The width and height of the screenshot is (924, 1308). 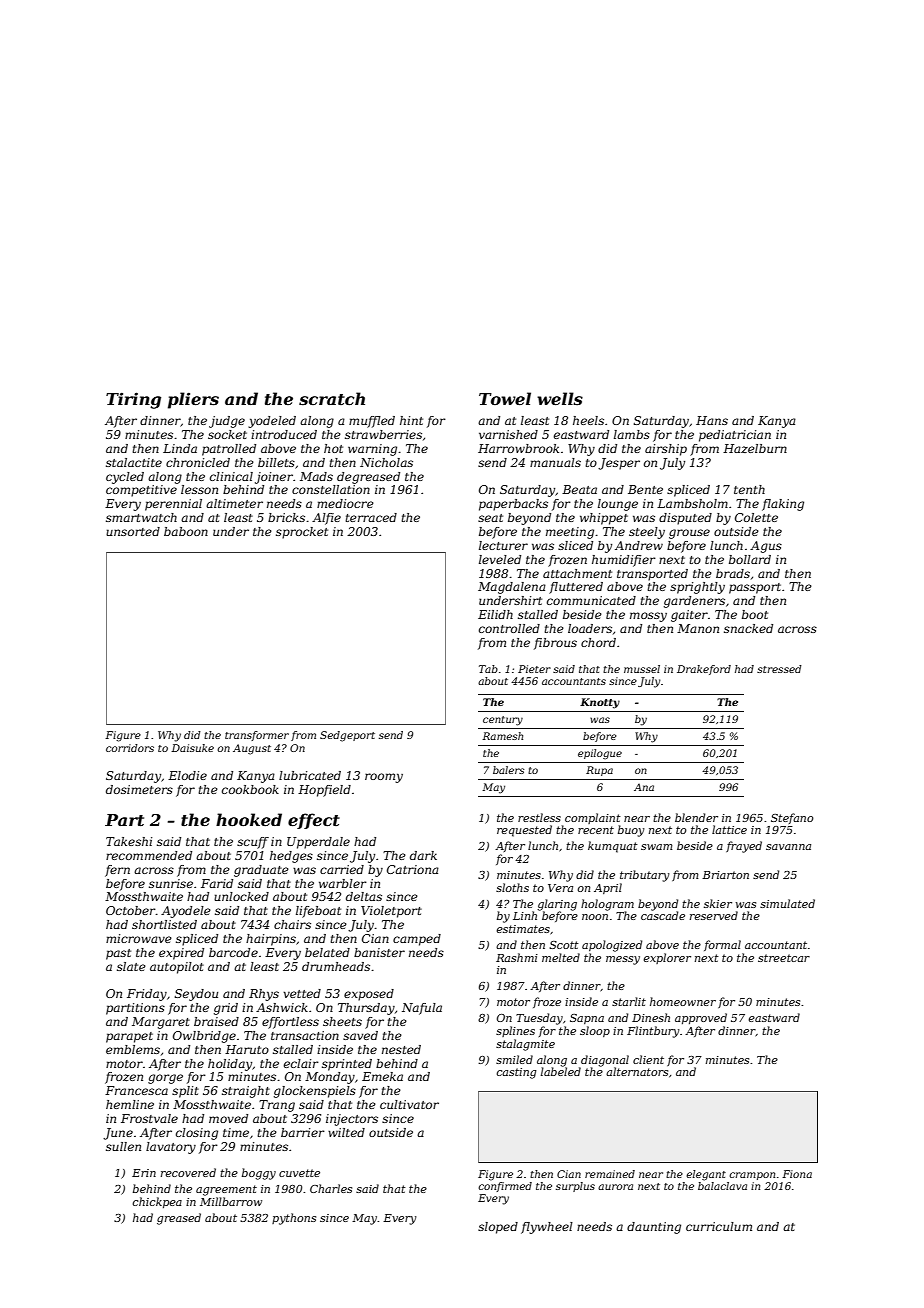 I want to click on requested, so click(x=524, y=831).
